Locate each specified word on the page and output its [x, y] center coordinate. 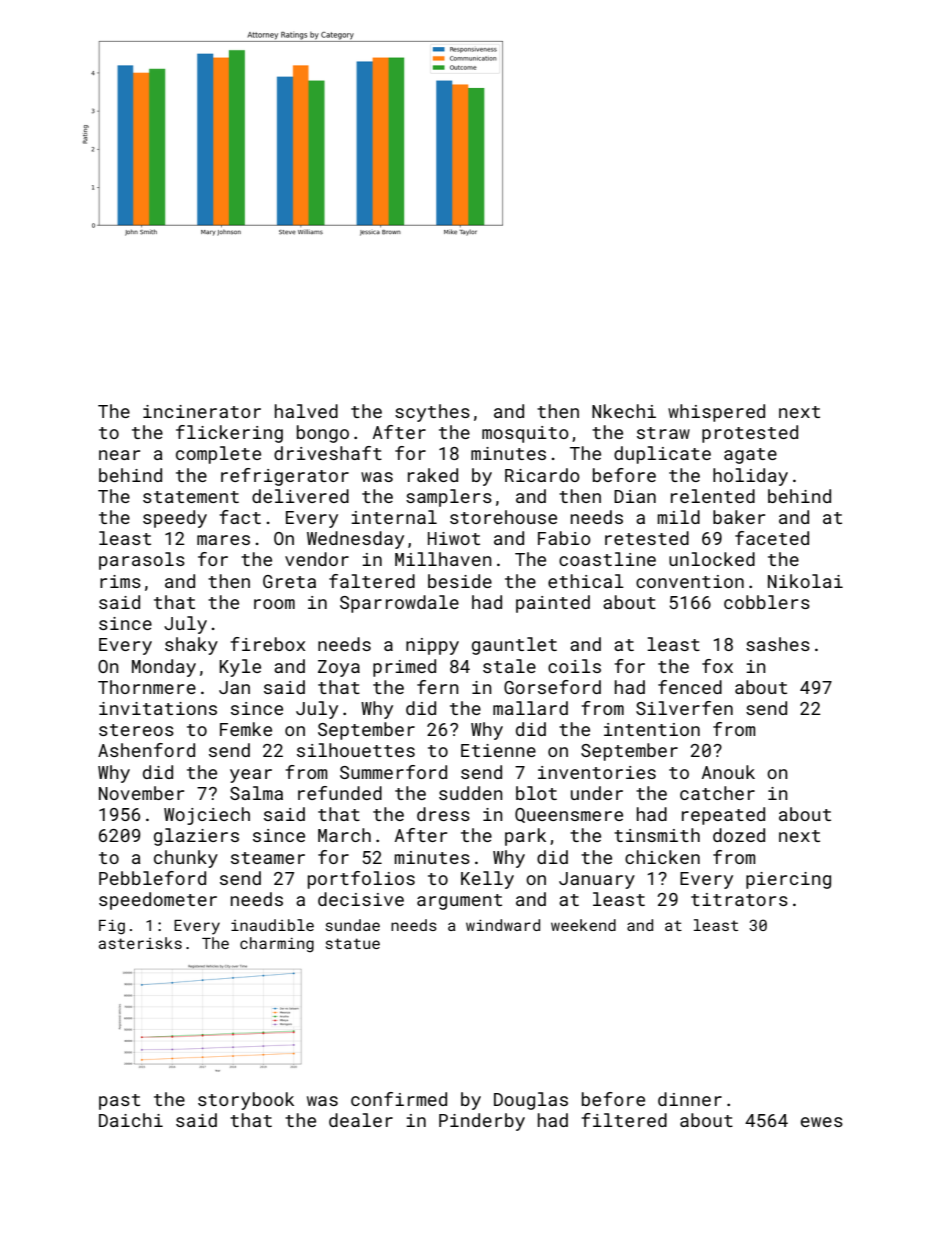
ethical [586, 581]
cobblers [767, 602]
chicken [662, 857]
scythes [432, 413]
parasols [142, 561]
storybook [246, 1101]
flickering [229, 434]
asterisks [140, 943]
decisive [361, 899]
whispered [716, 413]
